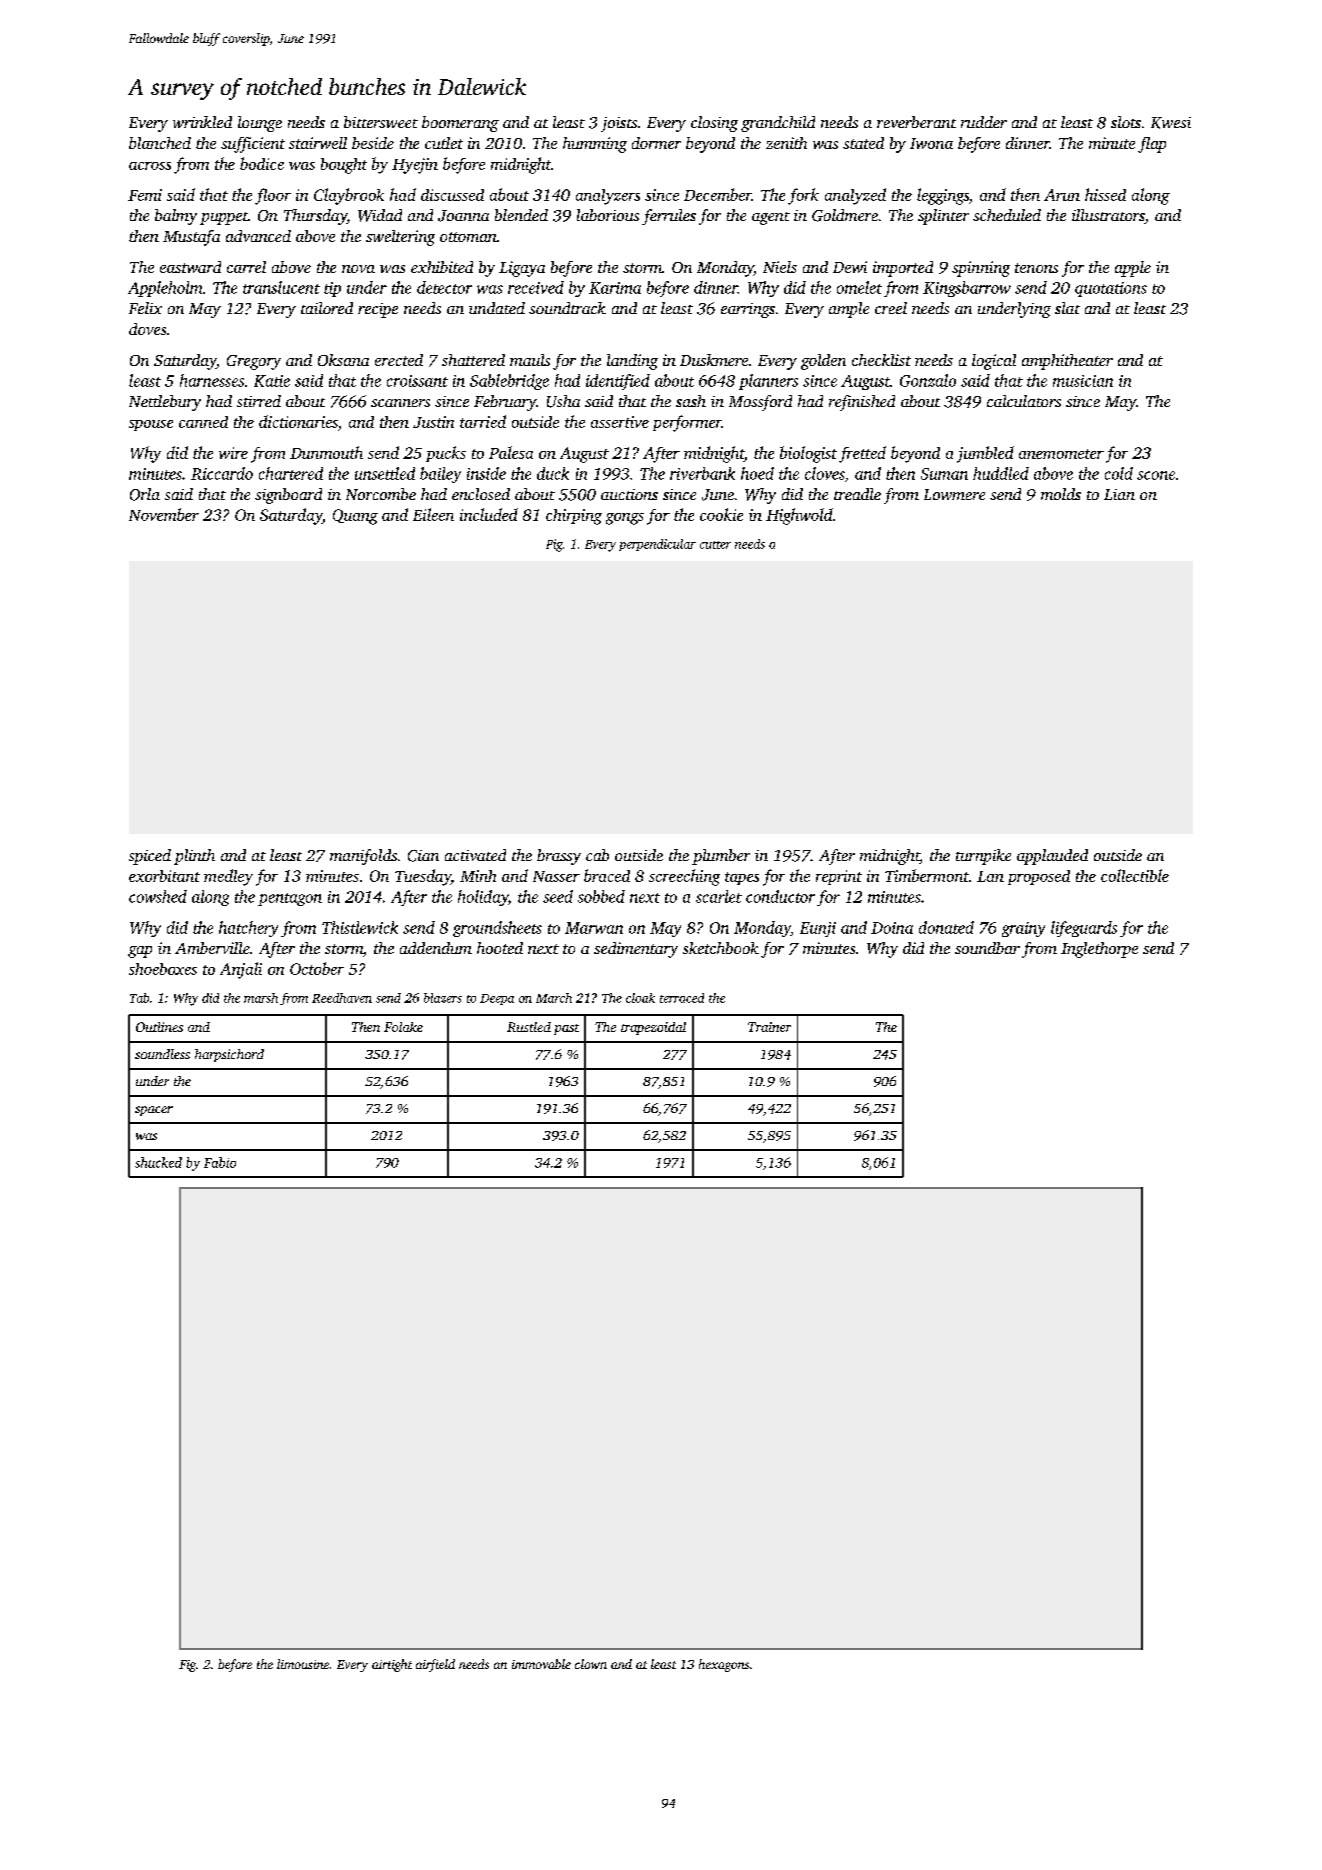  I want to click on hexagons, so click(724, 1665).
